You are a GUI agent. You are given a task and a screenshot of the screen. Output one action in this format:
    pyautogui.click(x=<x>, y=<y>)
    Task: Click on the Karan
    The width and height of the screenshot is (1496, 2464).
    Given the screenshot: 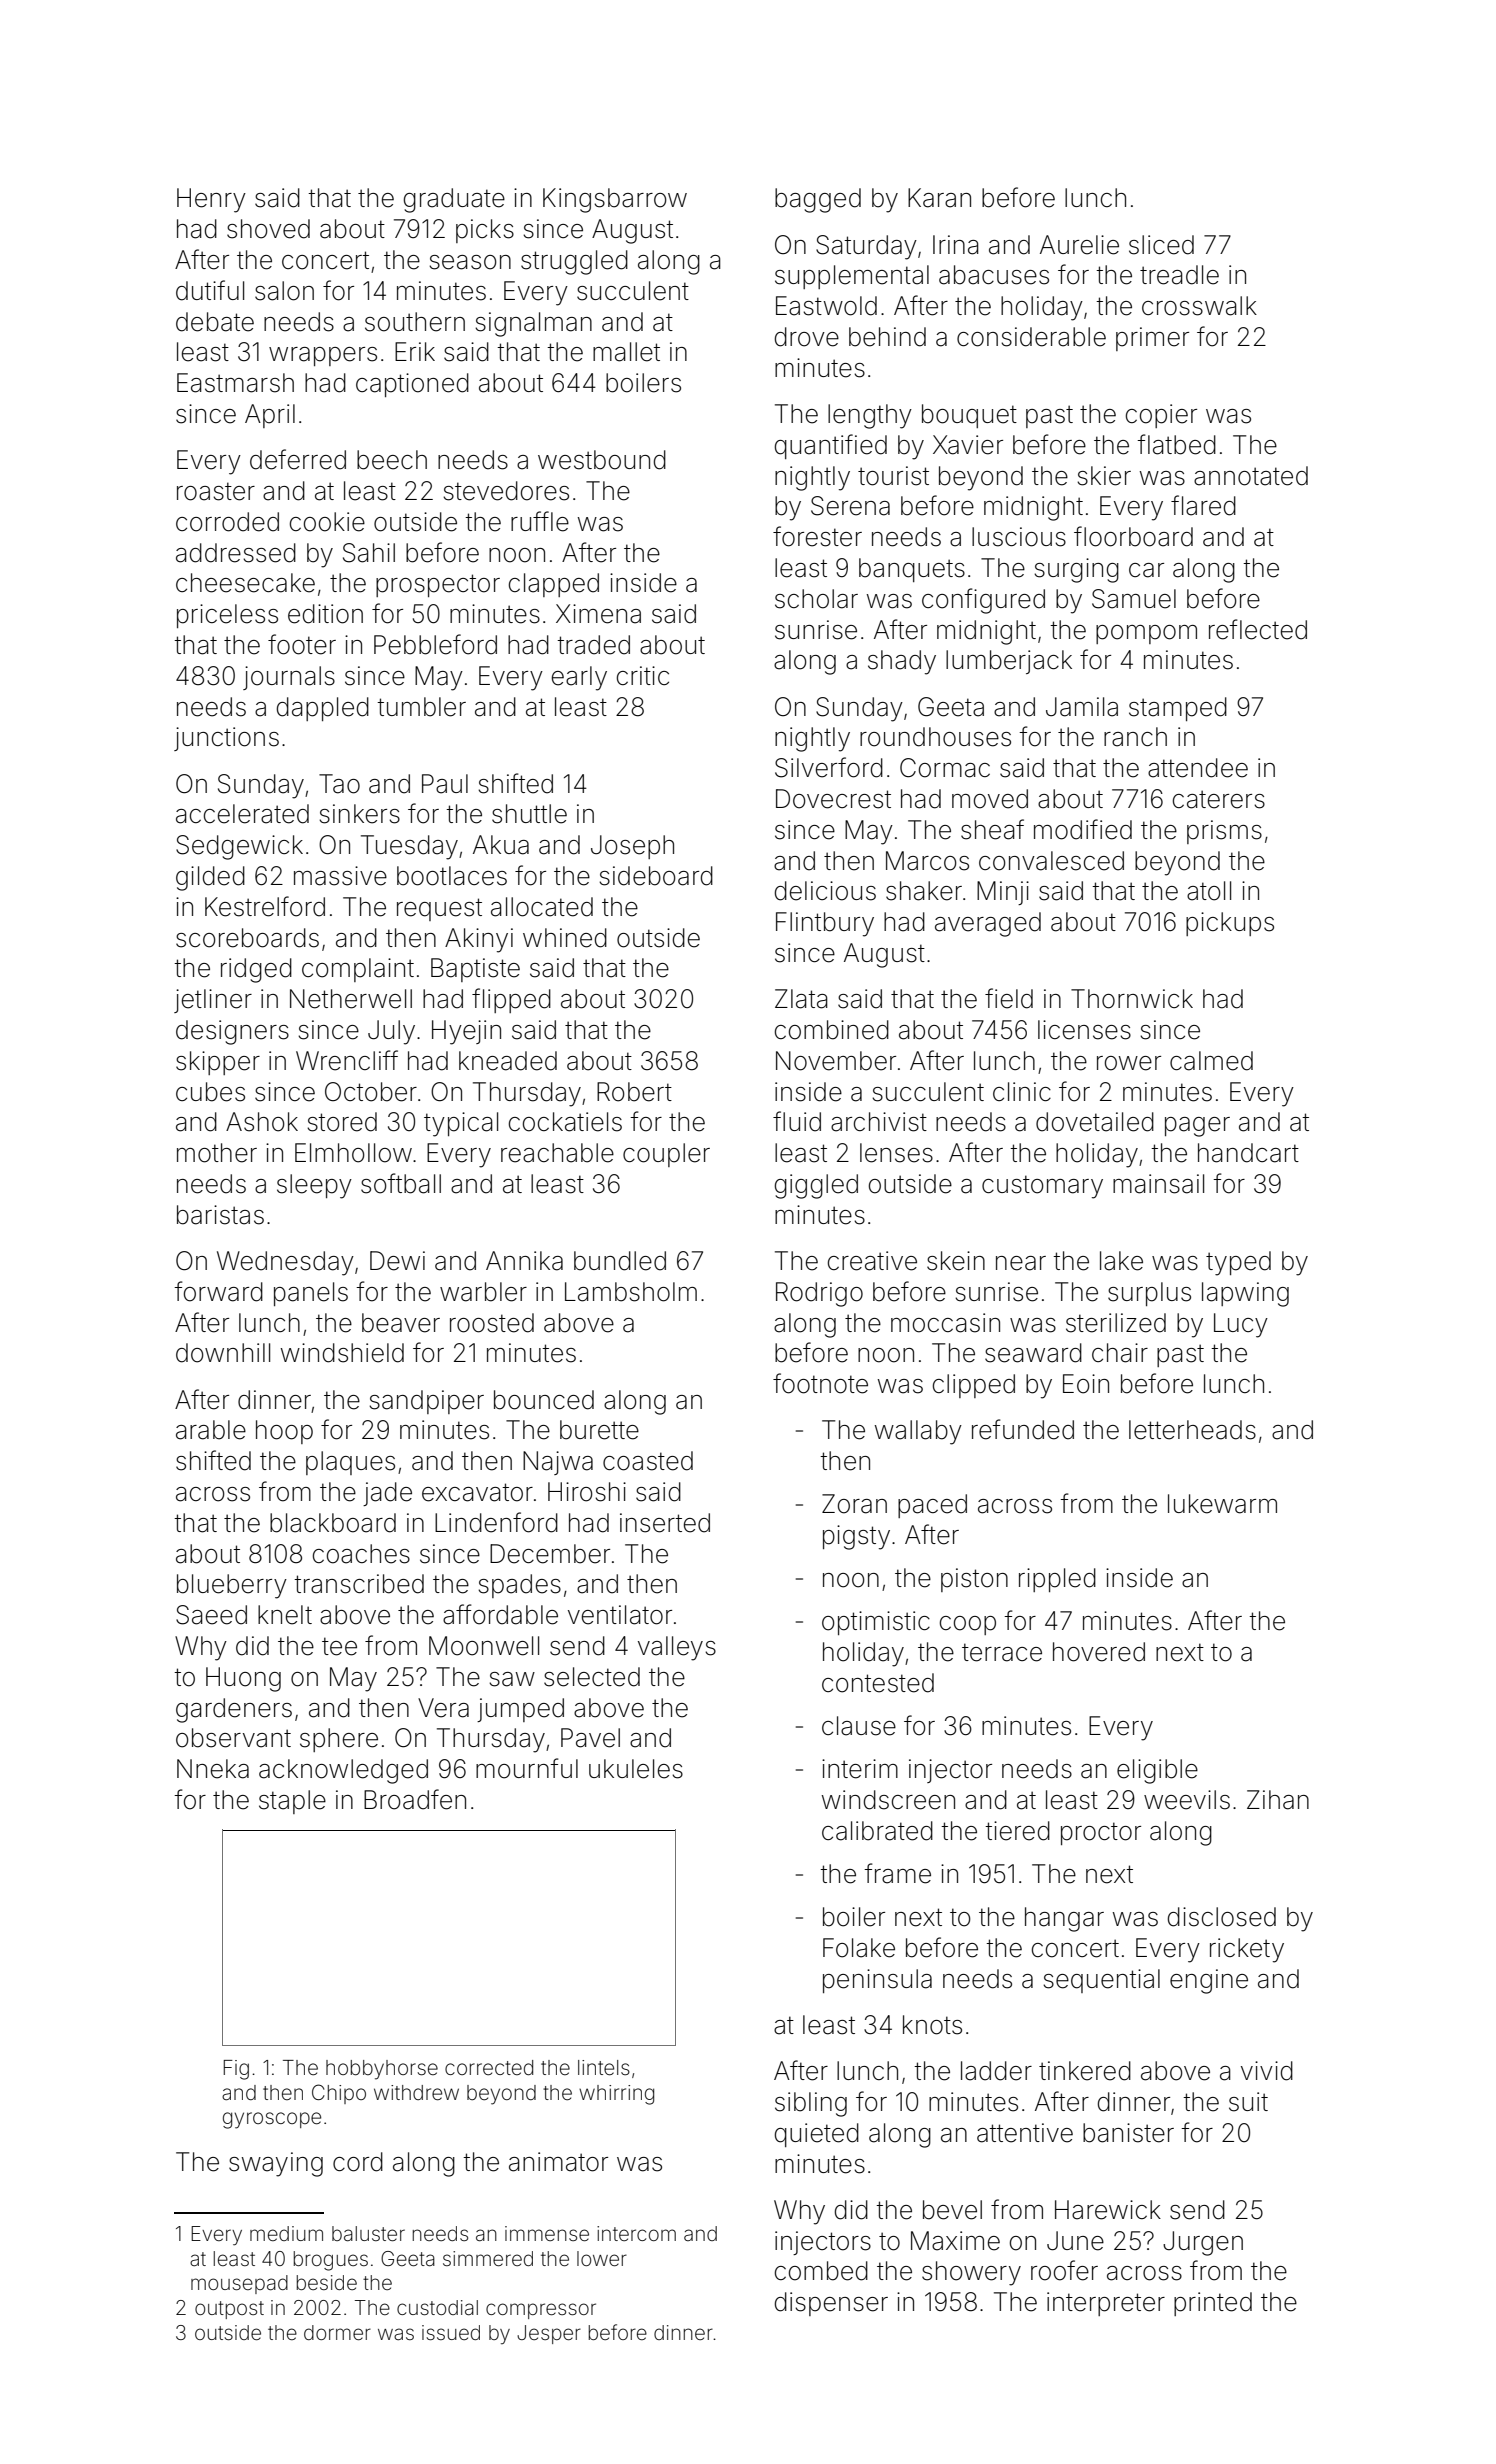 What is the action you would take?
    pyautogui.click(x=939, y=198)
